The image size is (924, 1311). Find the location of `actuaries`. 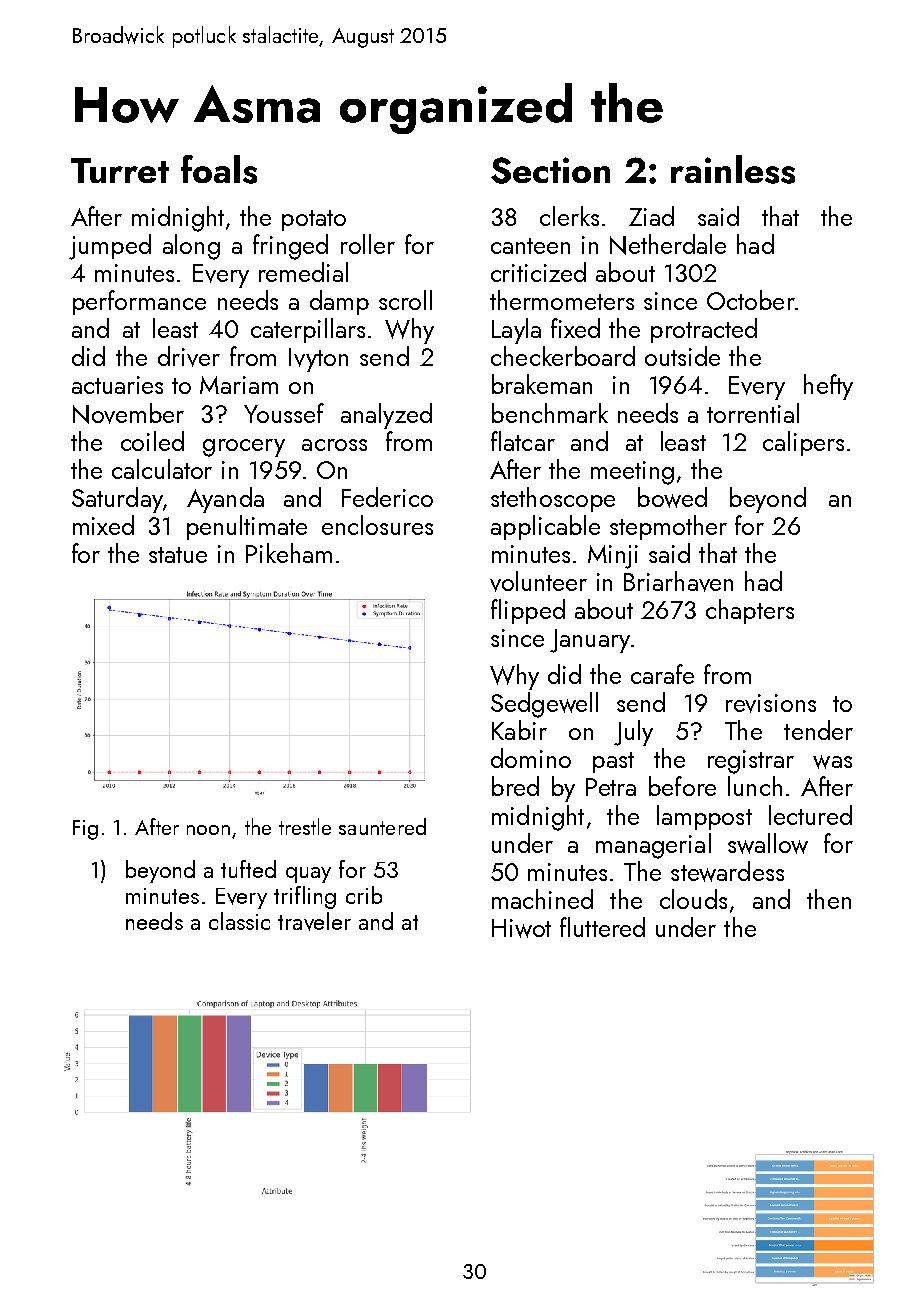

actuaries is located at coordinates (117, 385).
